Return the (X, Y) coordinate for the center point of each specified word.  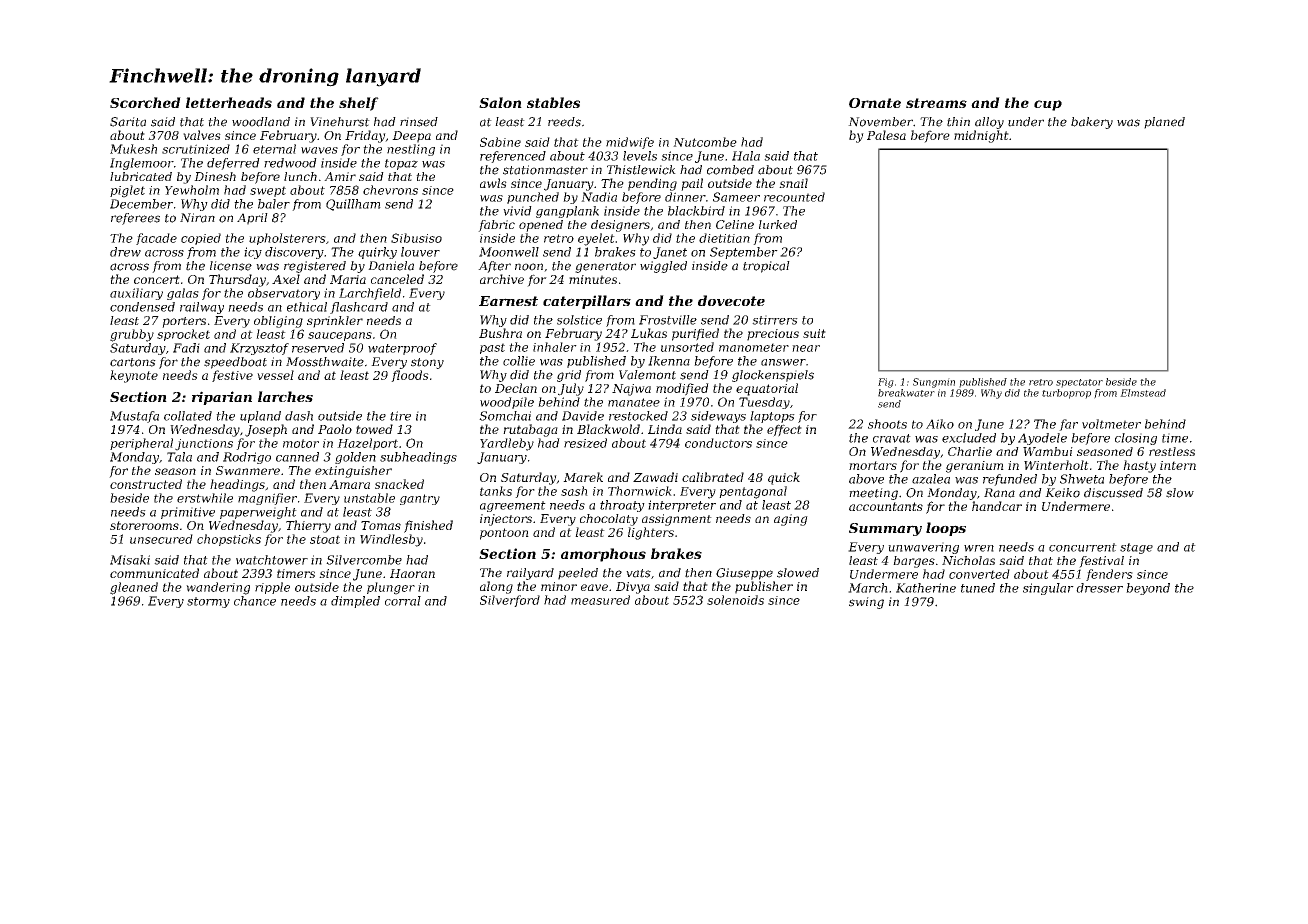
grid (569, 376)
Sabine (500, 142)
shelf (359, 104)
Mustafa (134, 417)
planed (1164, 123)
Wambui (1048, 451)
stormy (208, 602)
